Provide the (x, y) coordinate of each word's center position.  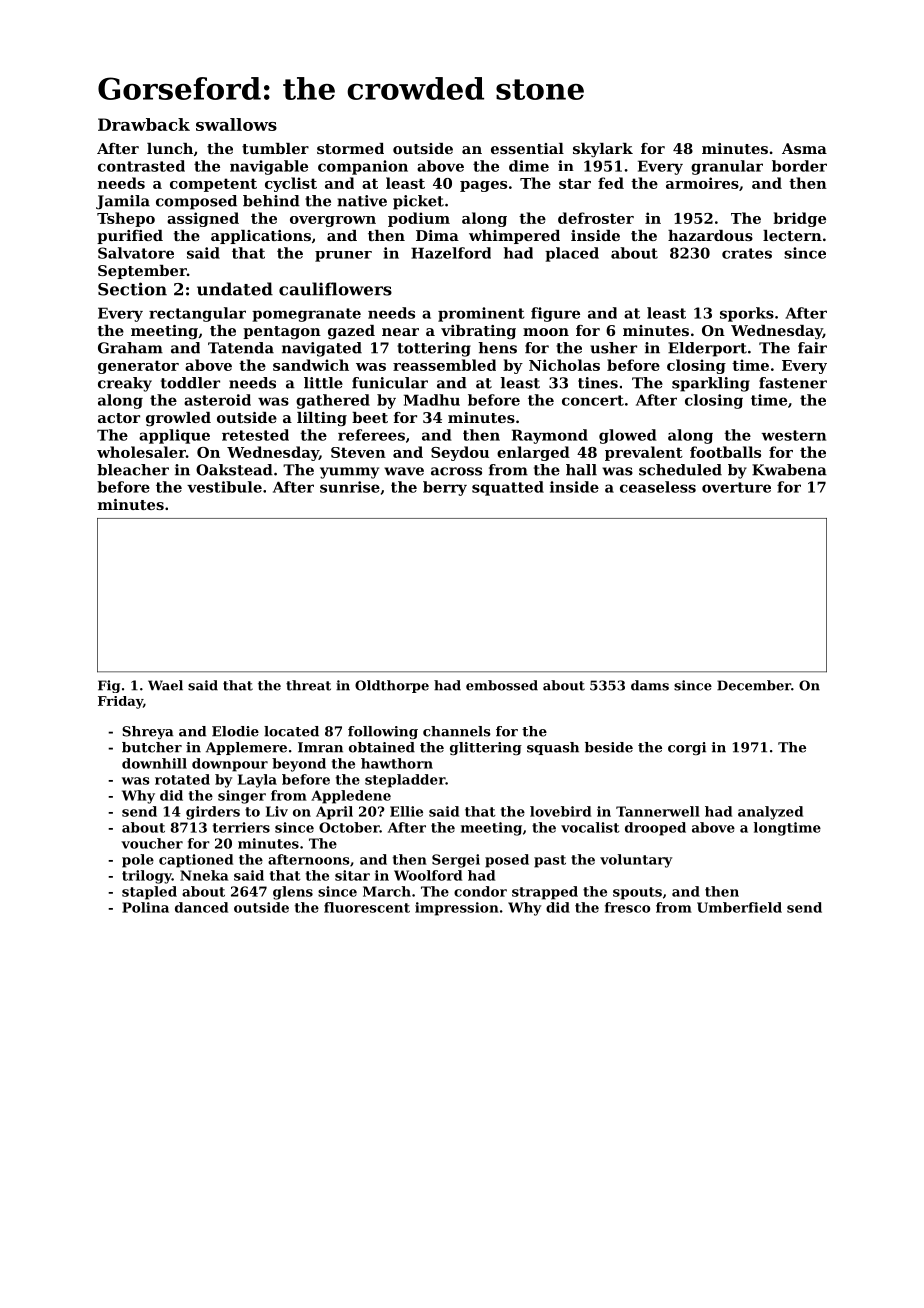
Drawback (144, 124)
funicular (390, 383)
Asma (804, 148)
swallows (236, 124)
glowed (627, 436)
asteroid (217, 400)
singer (242, 797)
